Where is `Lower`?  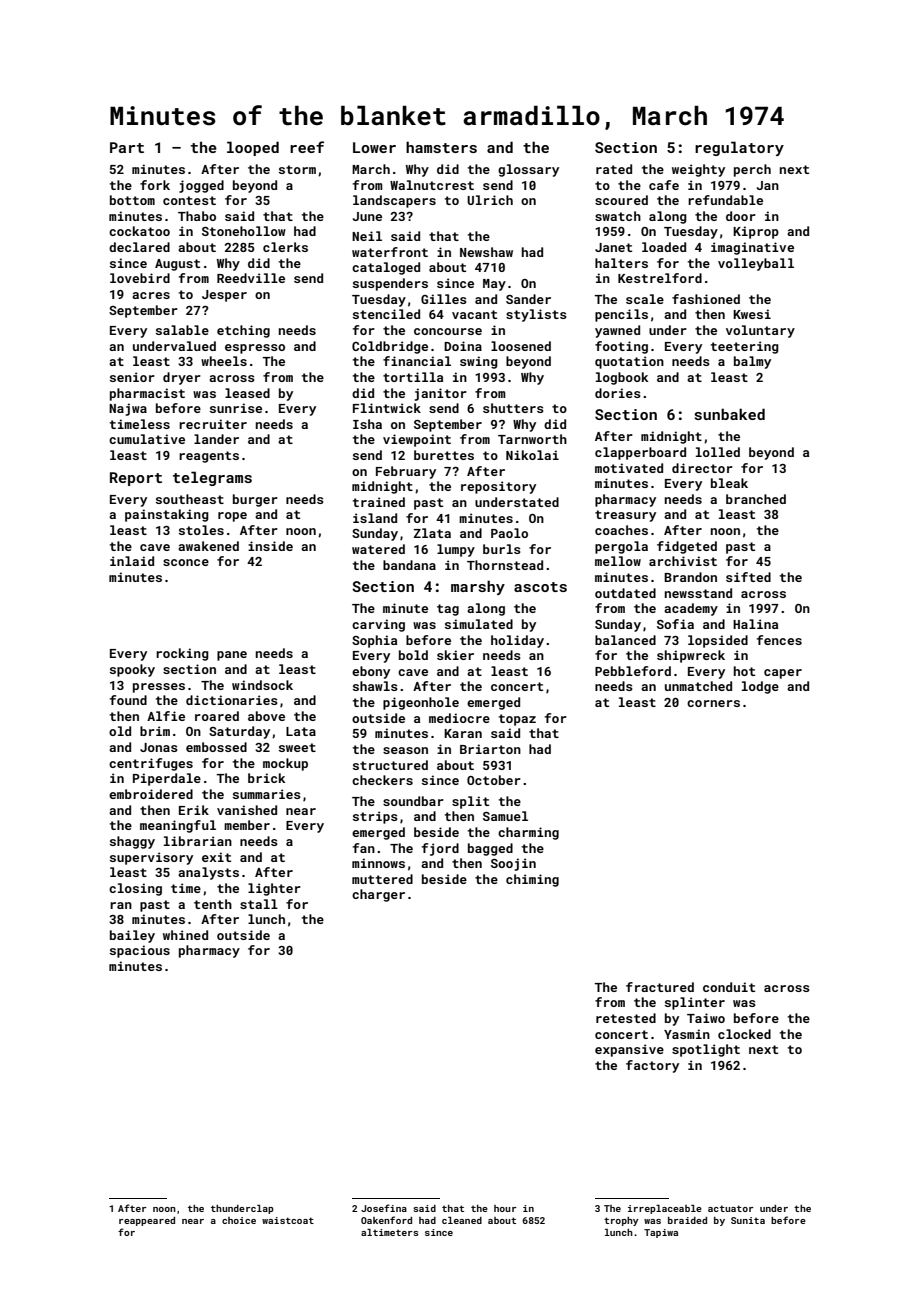 Lower is located at coordinates (374, 147).
